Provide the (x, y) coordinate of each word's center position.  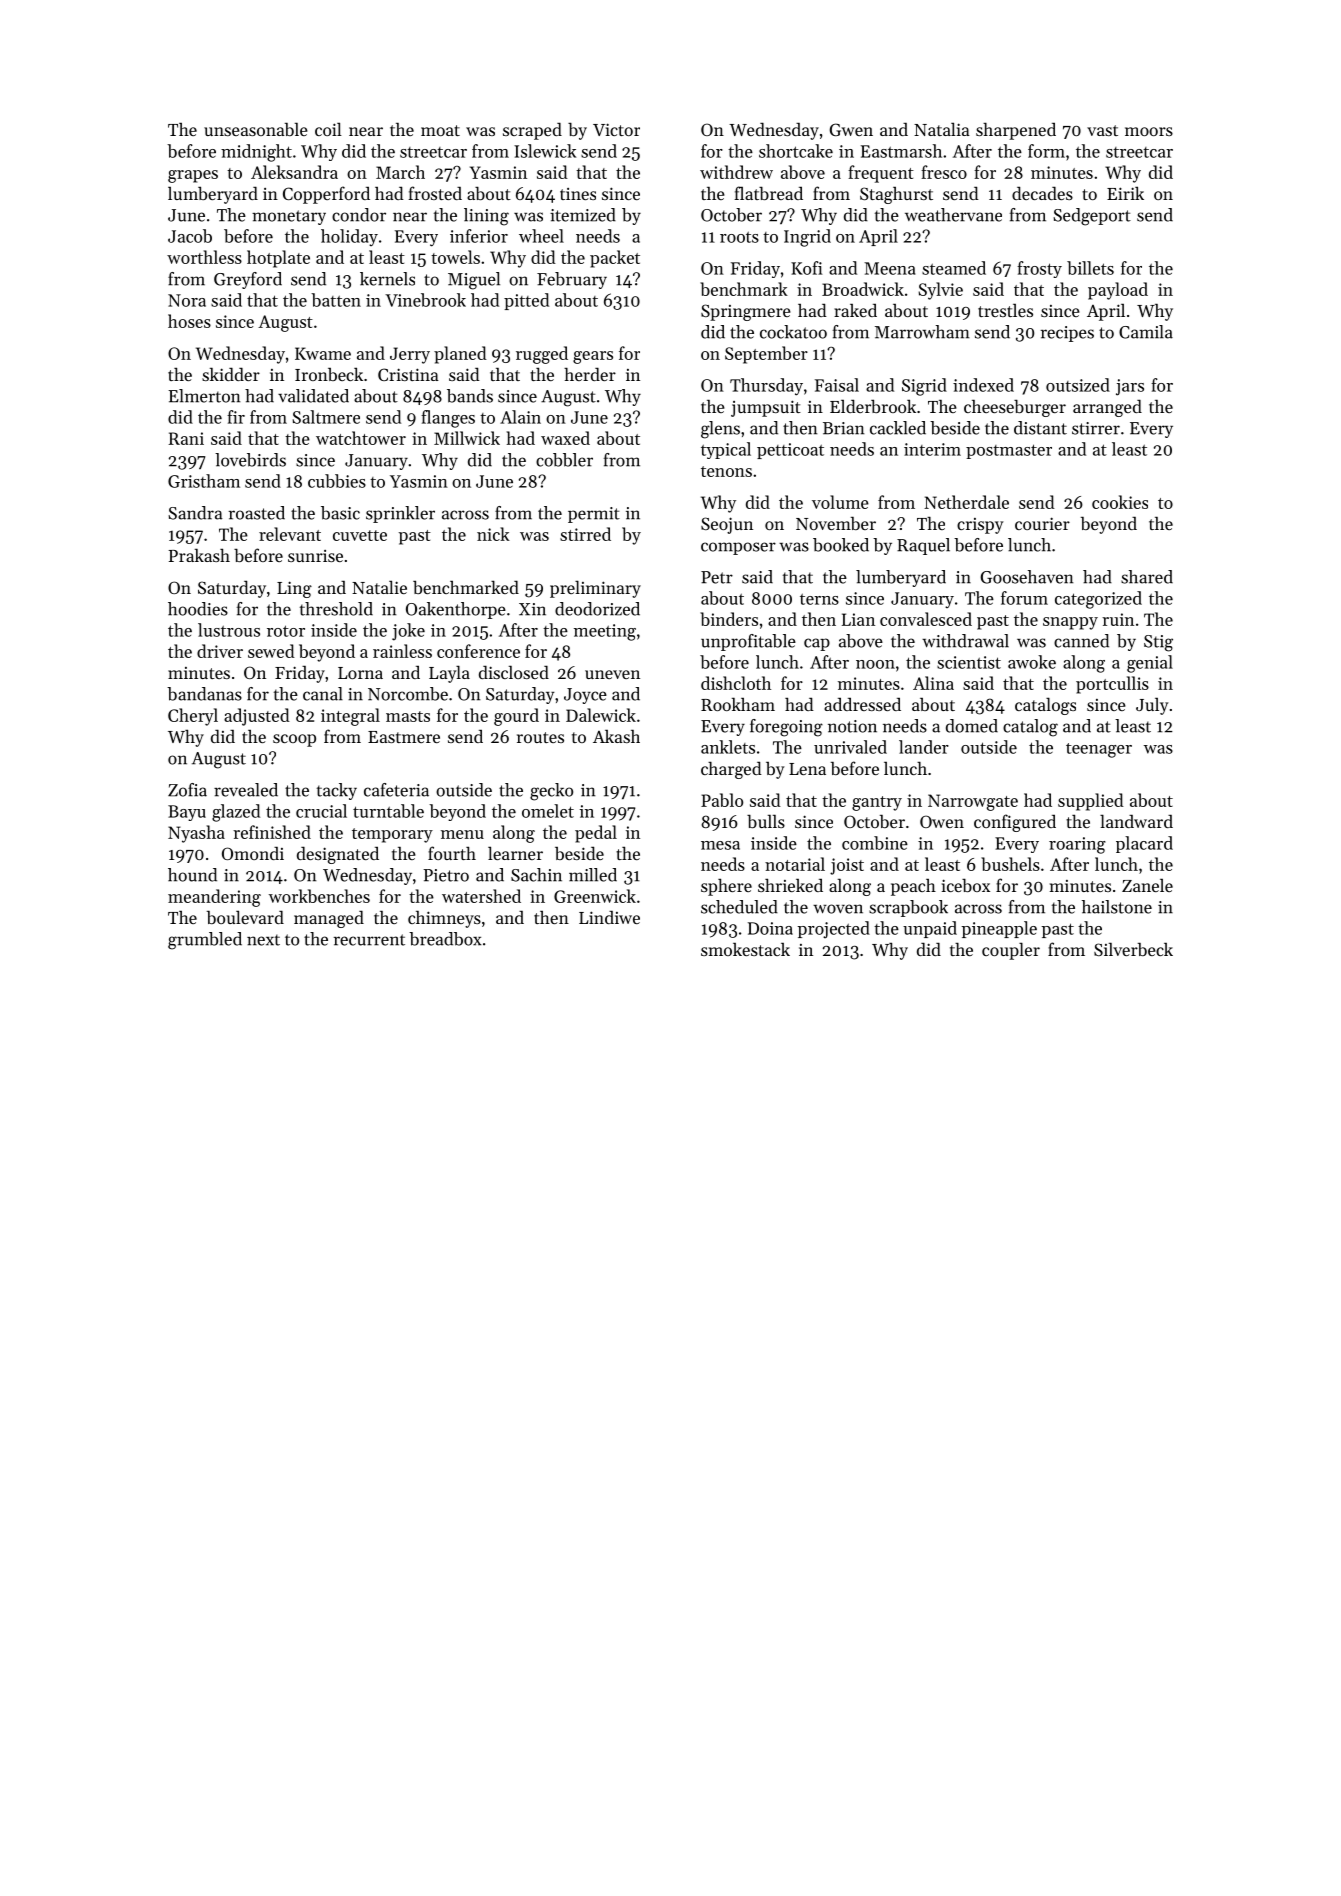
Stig (1158, 643)
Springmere (746, 312)
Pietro (446, 875)
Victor (616, 129)
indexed (983, 385)
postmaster (1009, 451)
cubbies (337, 481)
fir (236, 417)
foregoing (786, 728)
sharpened (1016, 131)
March (400, 172)
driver (220, 651)
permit (594, 515)
